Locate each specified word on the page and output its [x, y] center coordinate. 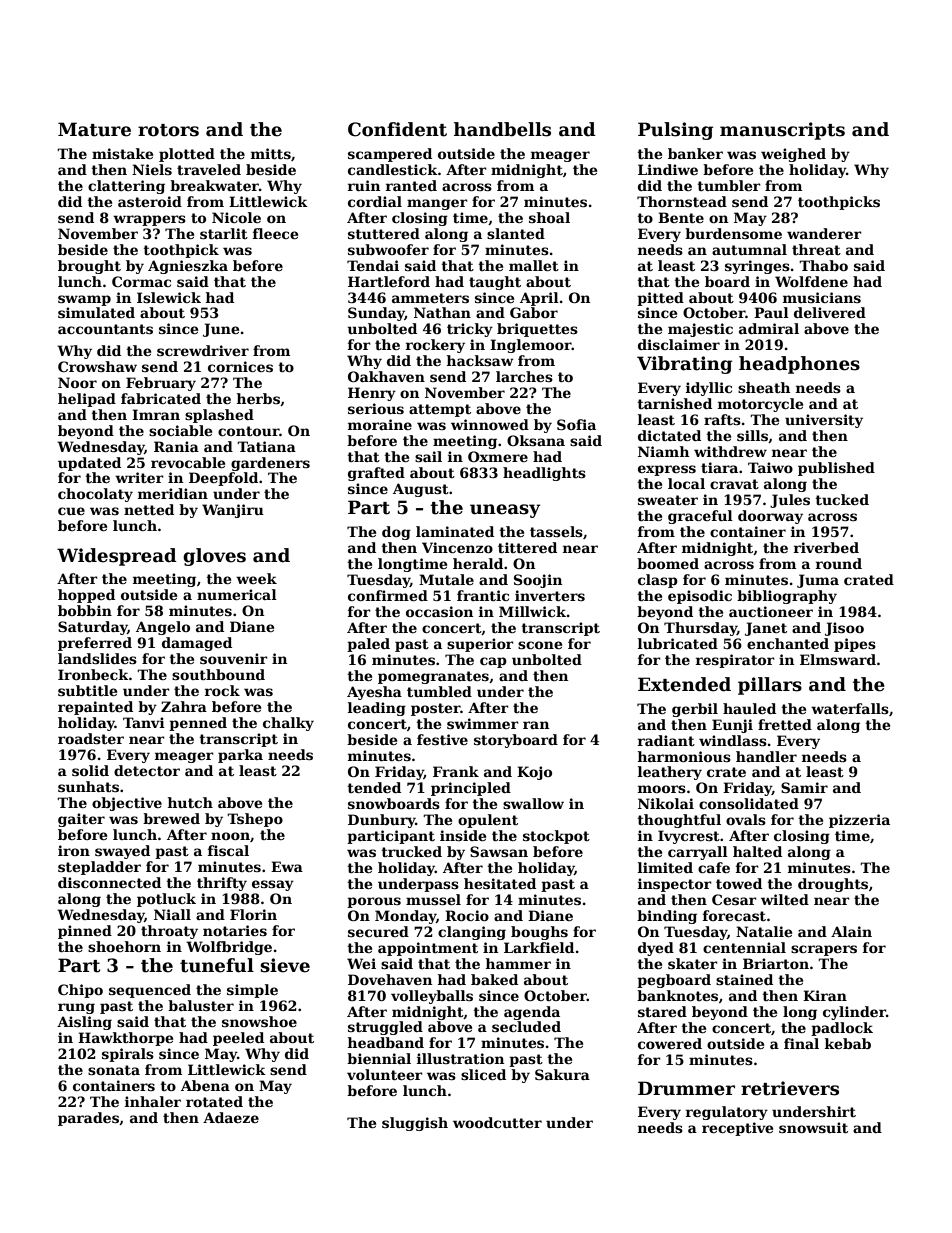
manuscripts [782, 131]
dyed [656, 949]
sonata [114, 1070]
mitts [271, 153]
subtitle [87, 690]
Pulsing [675, 131]
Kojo [534, 773]
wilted [785, 899]
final [801, 1043]
